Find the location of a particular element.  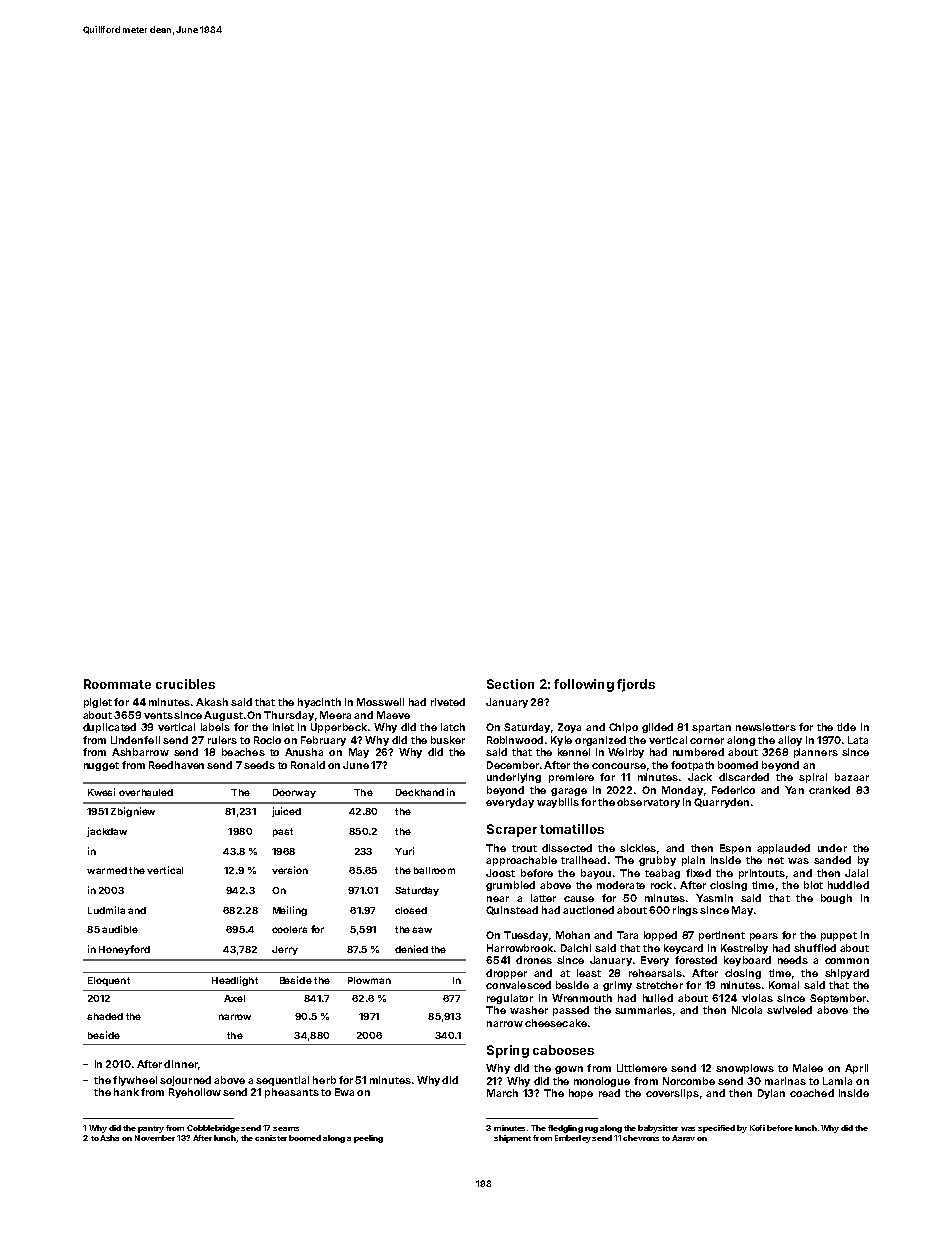

waybills is located at coordinates (558, 803).
